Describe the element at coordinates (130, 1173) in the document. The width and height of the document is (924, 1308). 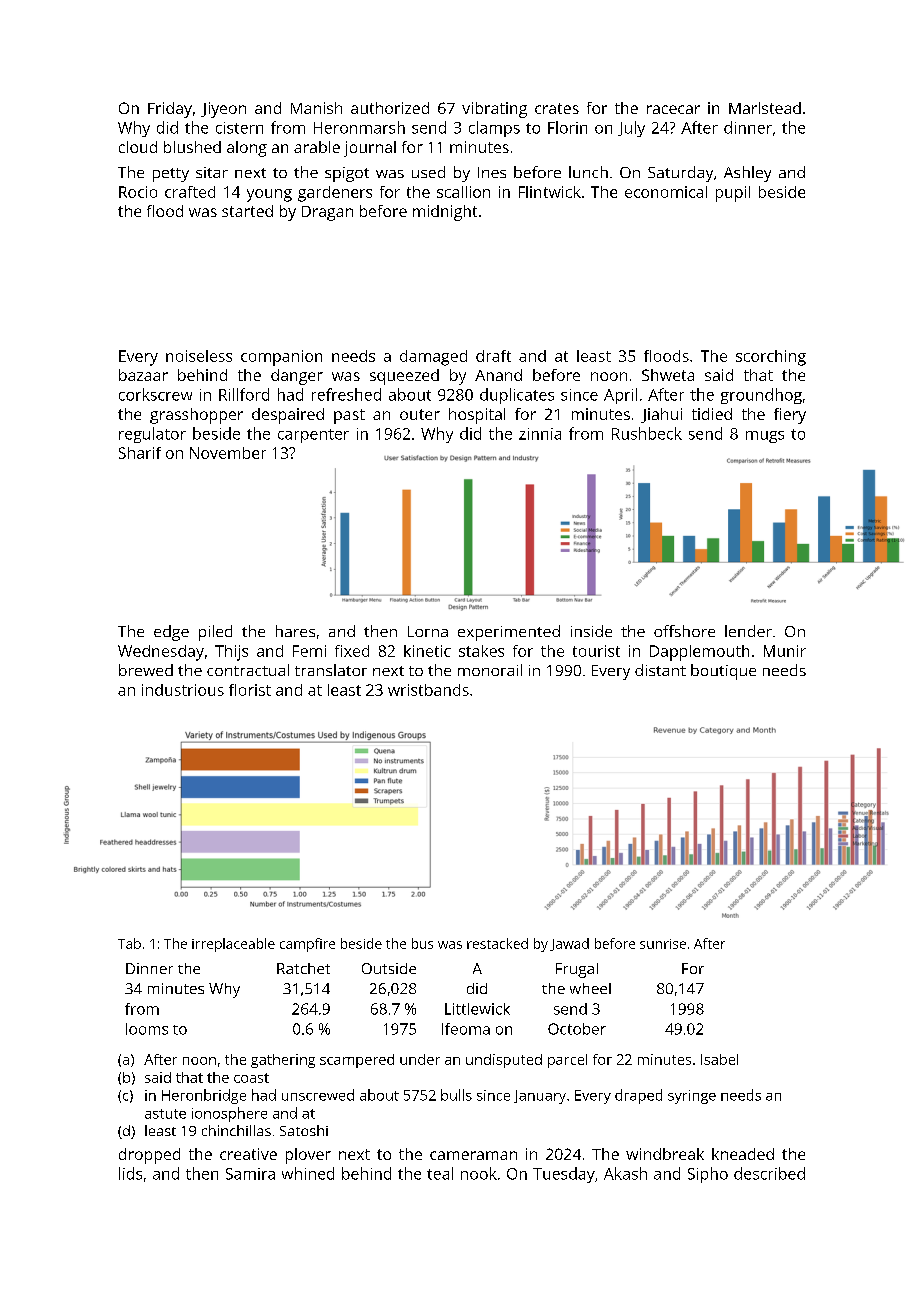
I see `lids` at that location.
